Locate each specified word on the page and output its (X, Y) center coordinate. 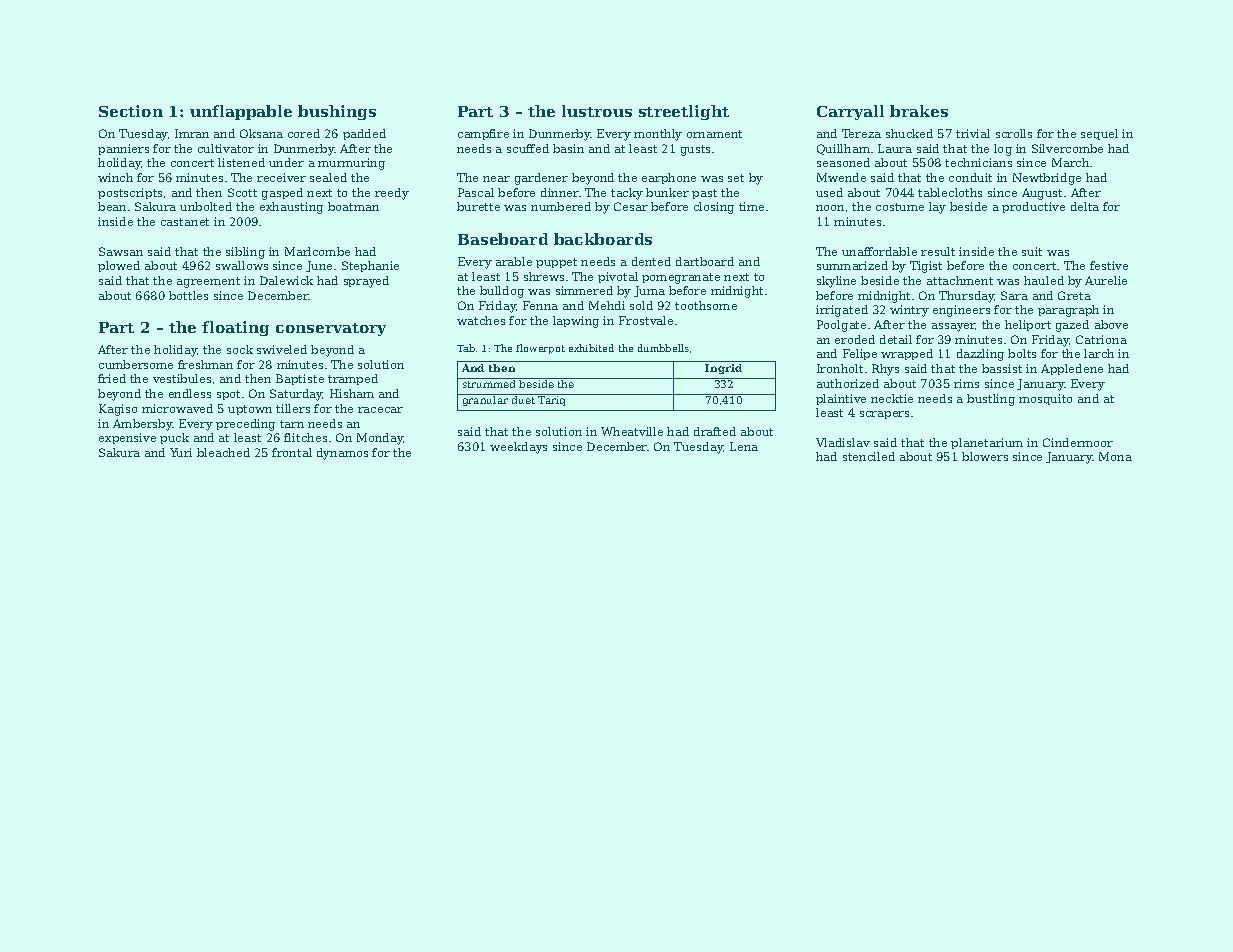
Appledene (1072, 369)
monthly (658, 135)
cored (304, 133)
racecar (380, 410)
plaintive (841, 399)
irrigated (842, 311)
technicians (978, 162)
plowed (119, 266)
